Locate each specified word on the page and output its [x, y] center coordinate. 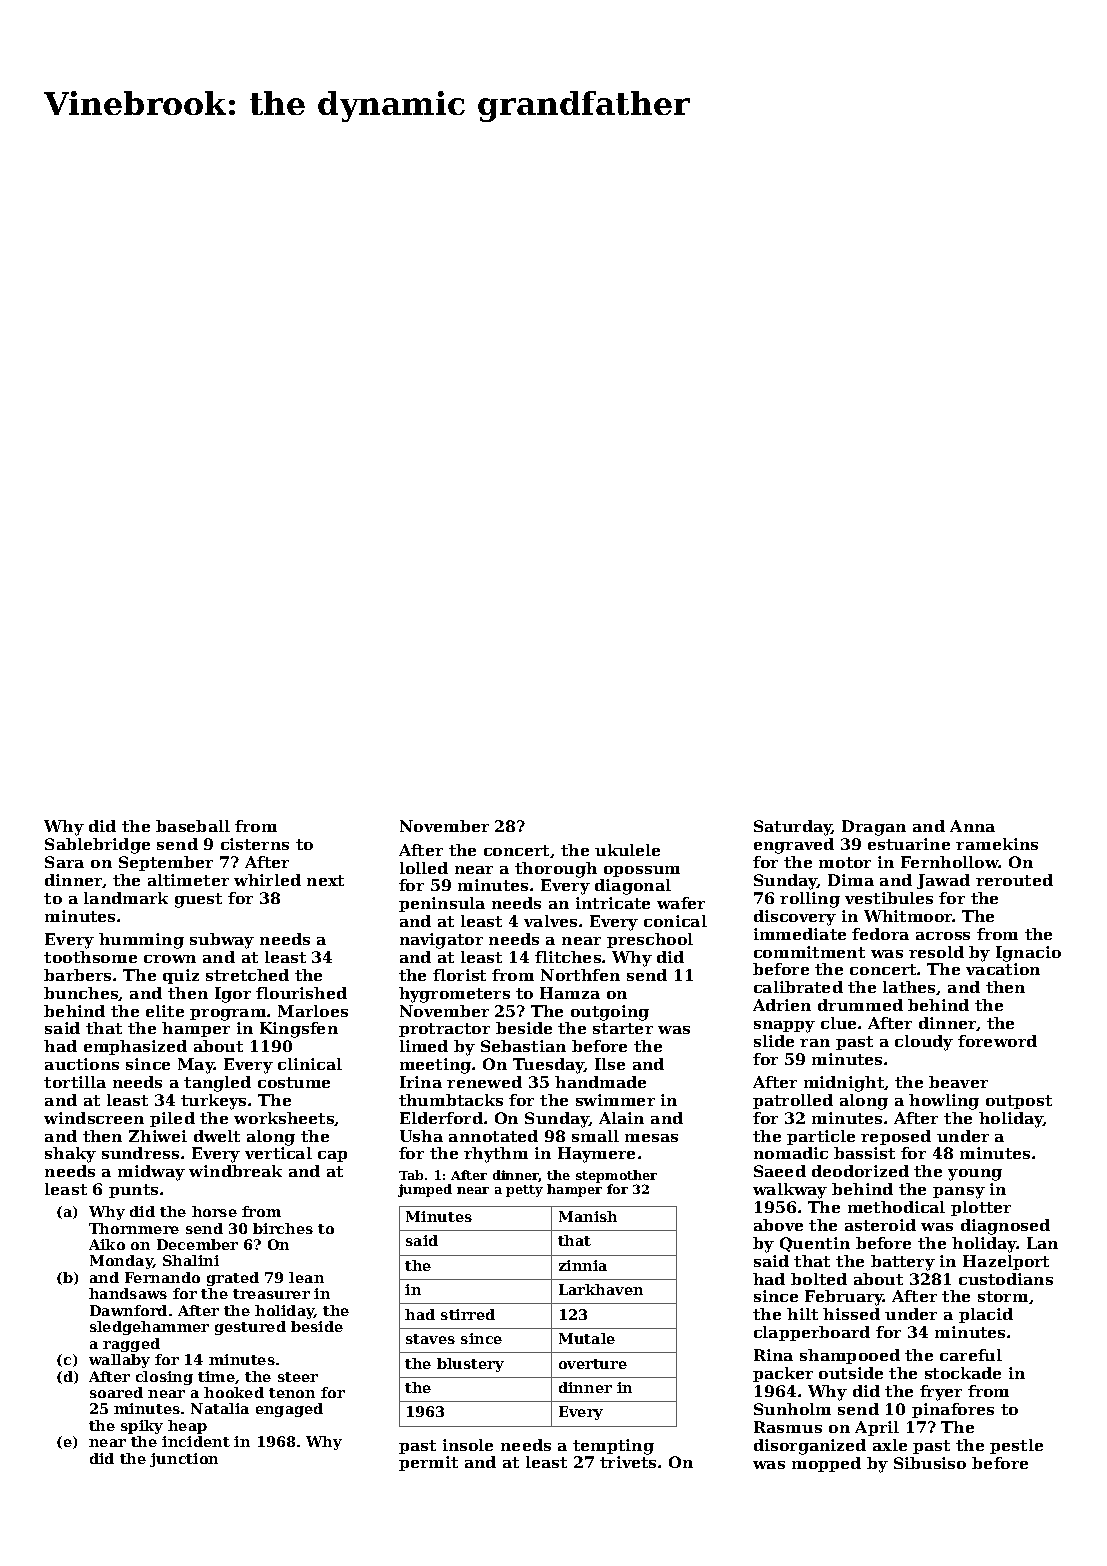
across [943, 936]
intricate [613, 903]
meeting [435, 1066]
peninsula [442, 904]
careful [971, 1355]
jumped [425, 1190]
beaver [958, 1082]
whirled [267, 880]
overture [593, 1364]
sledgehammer [149, 1328]
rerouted [1014, 880]
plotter [981, 1208]
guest [198, 900]
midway [151, 1173]
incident [196, 1441]
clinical [310, 1064]
